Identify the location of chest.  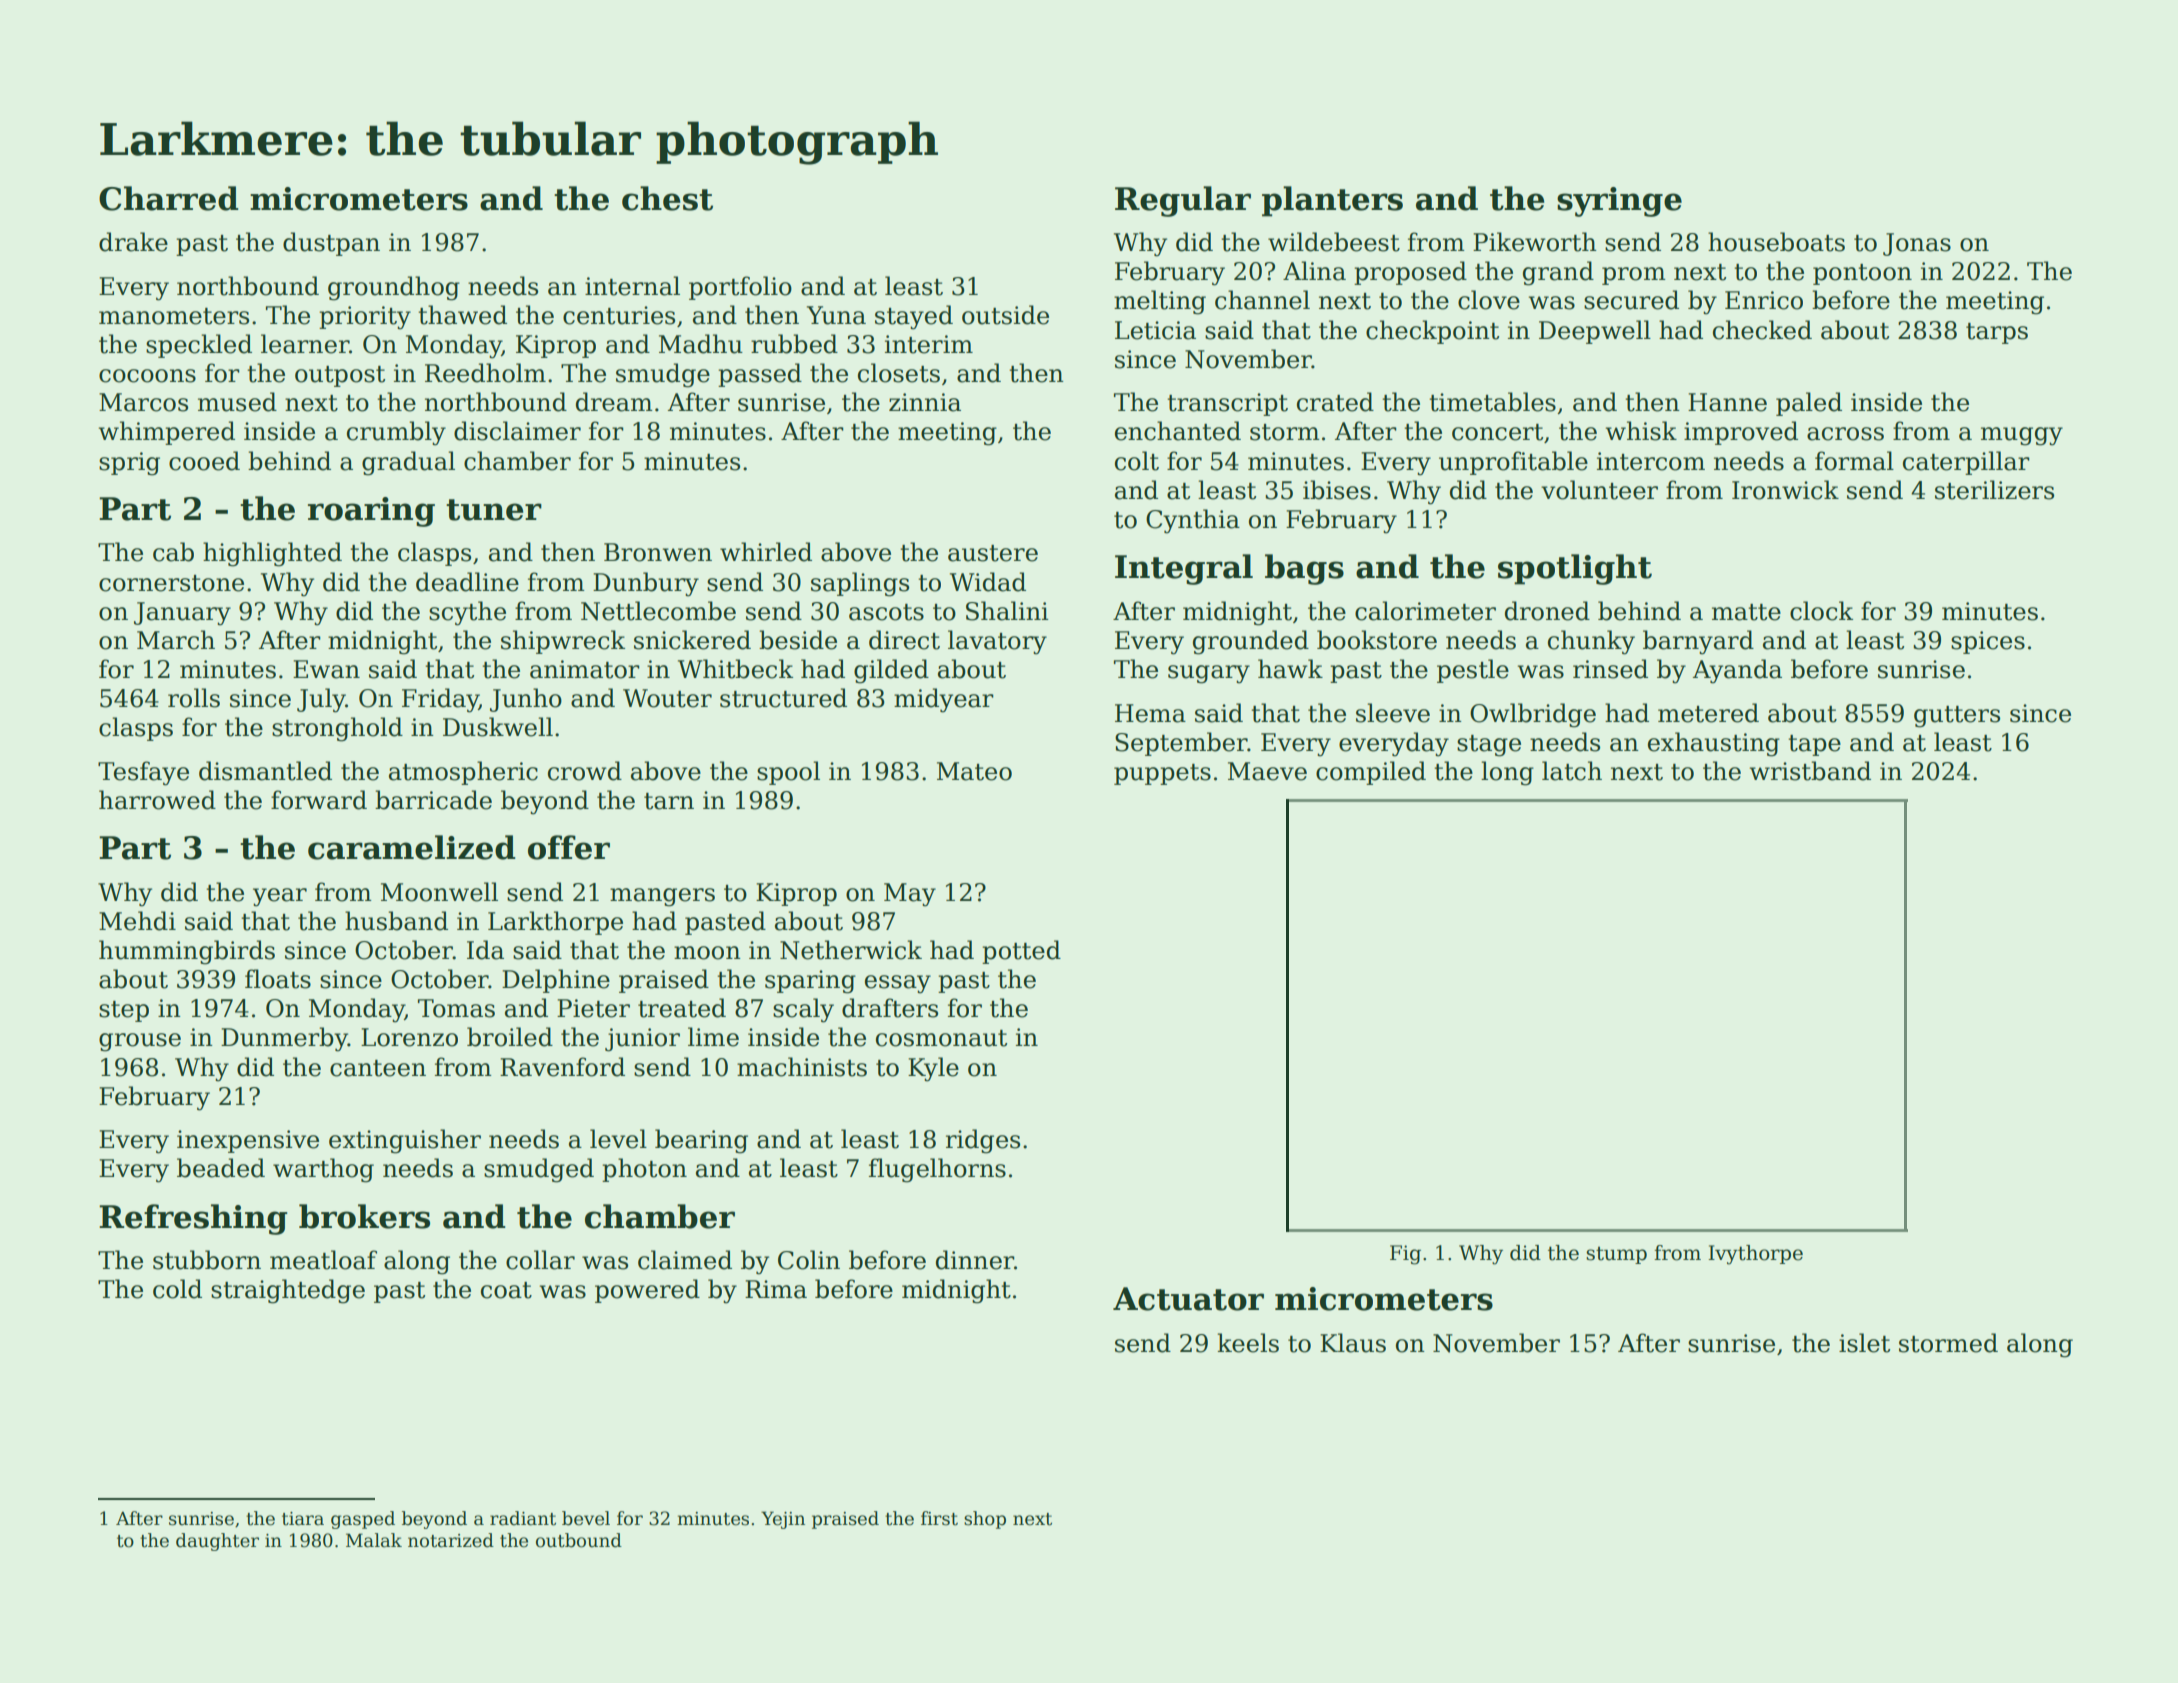
(667, 198).
